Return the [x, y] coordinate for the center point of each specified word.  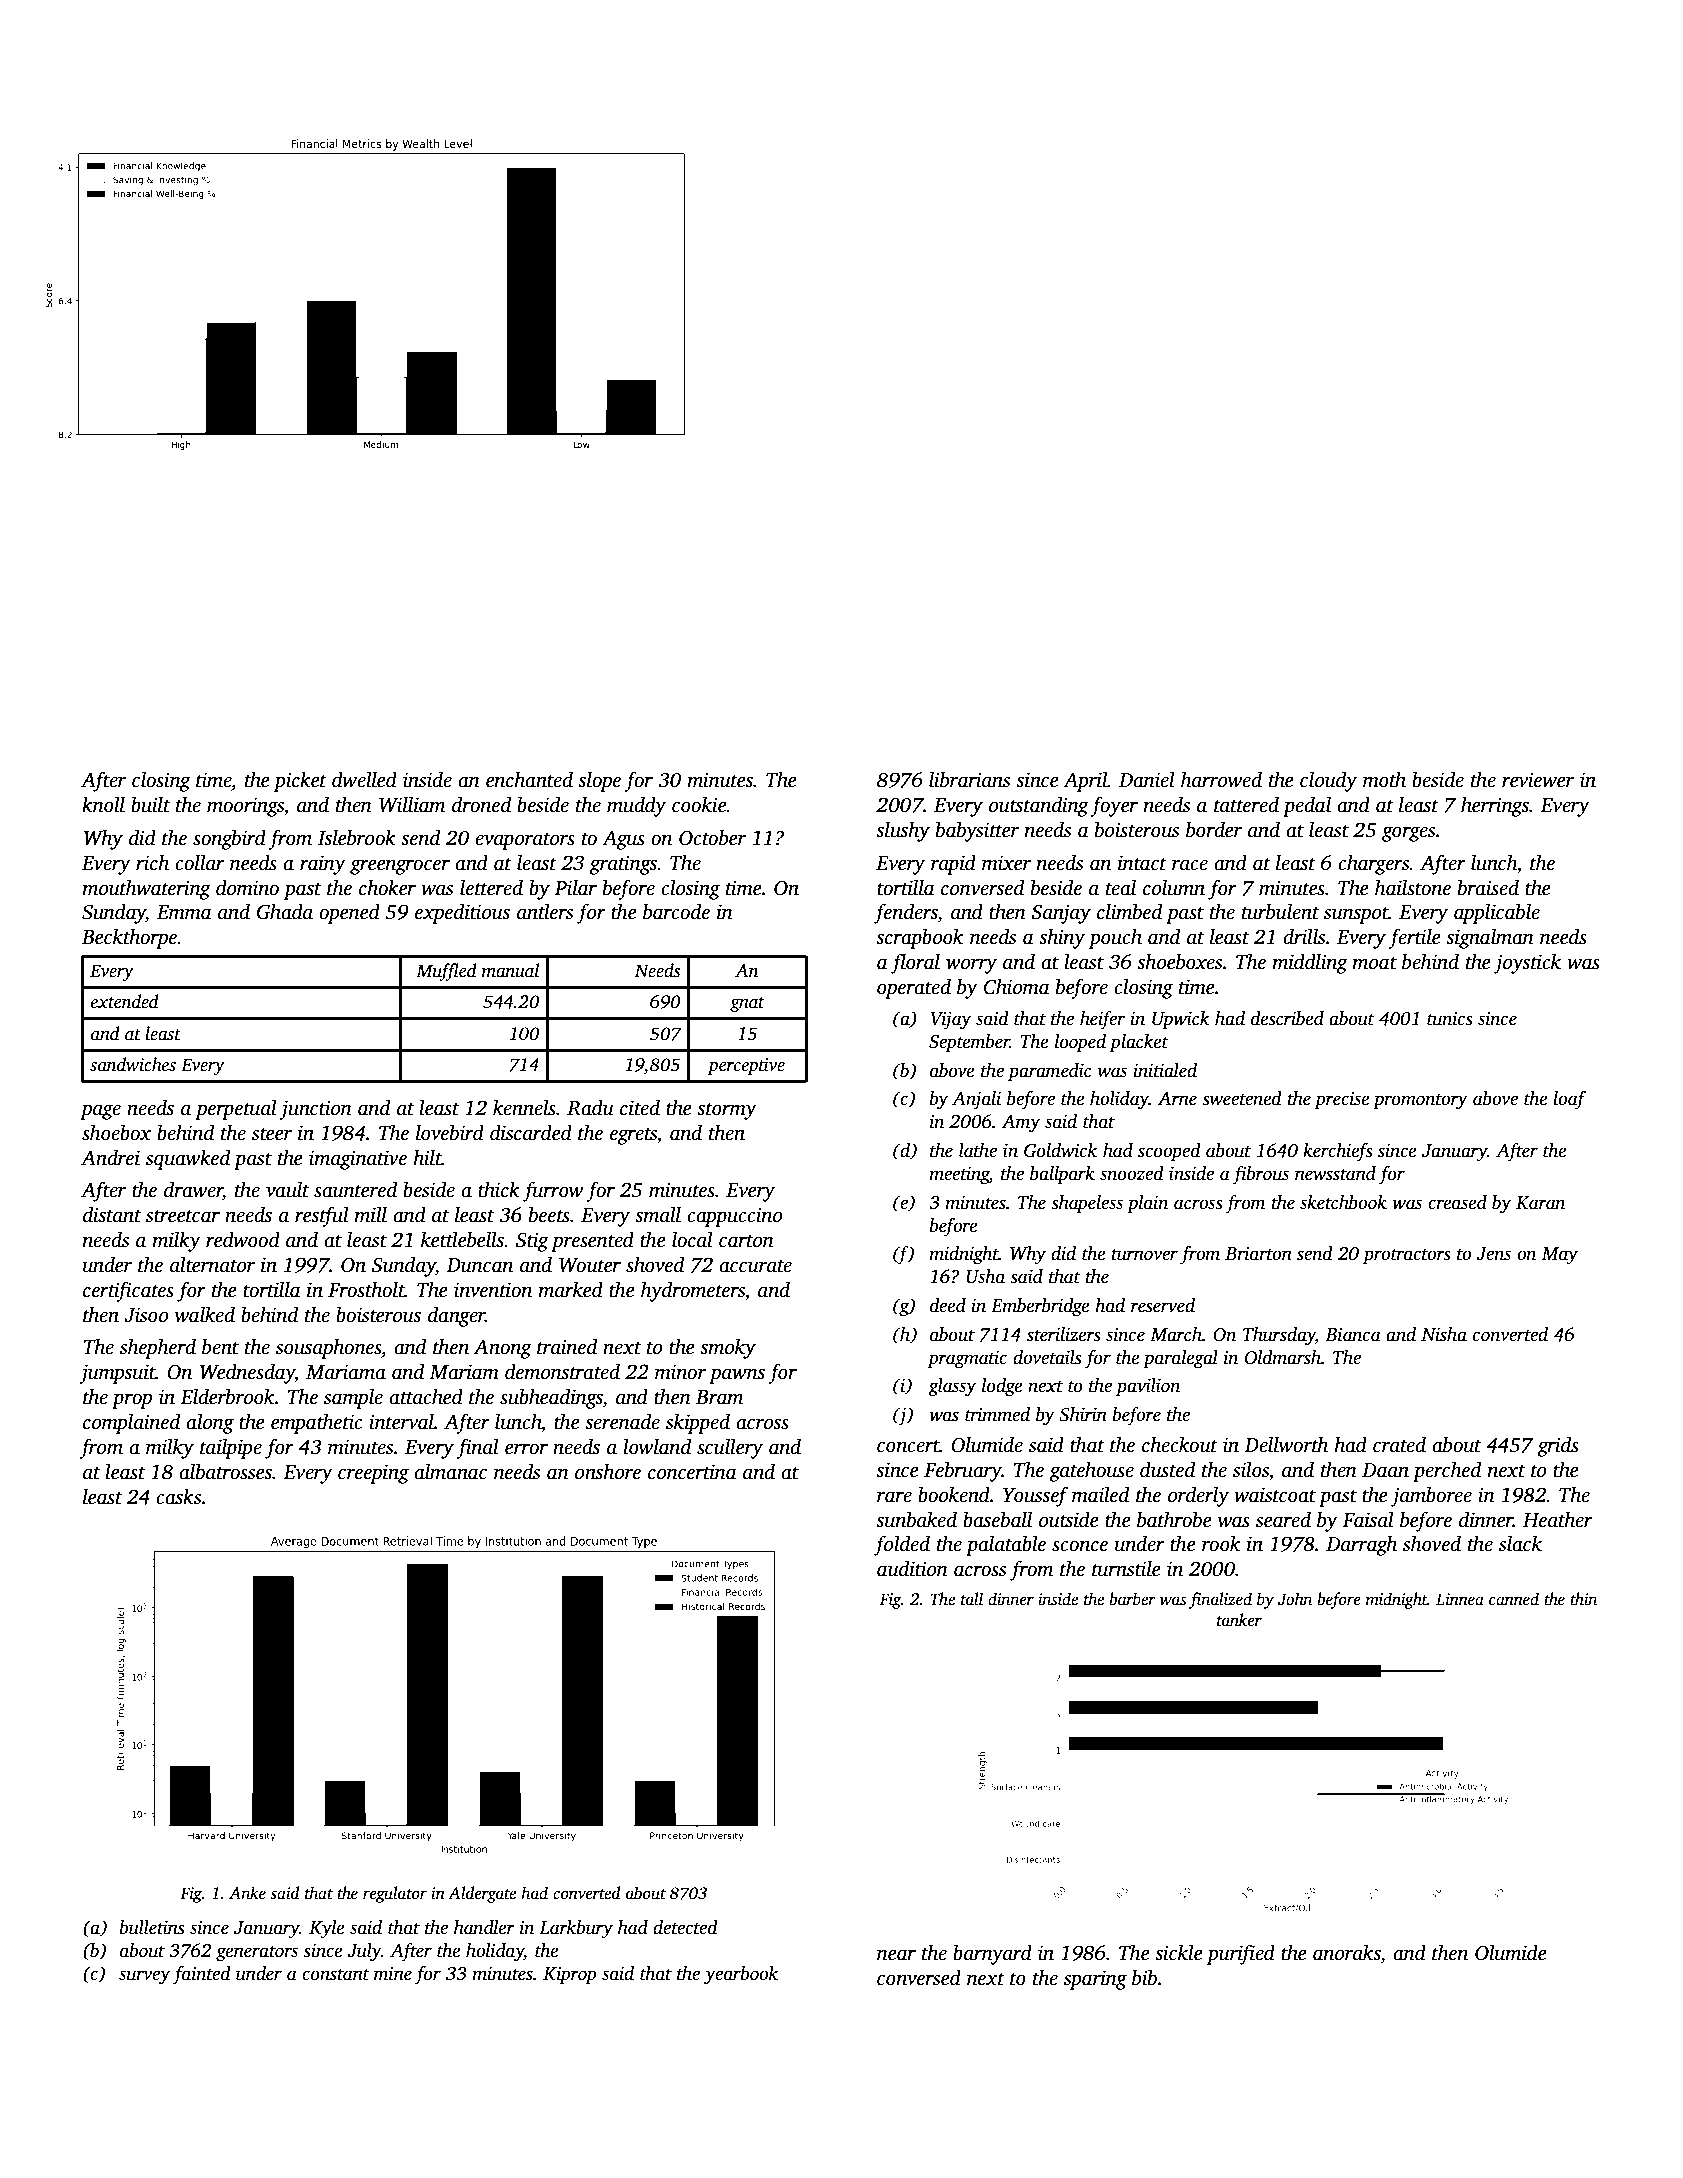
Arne [1177, 1099]
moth [1384, 779]
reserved [1163, 1305]
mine [393, 1974]
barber [1132, 1599]
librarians [969, 779]
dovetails [1047, 1357]
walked [205, 1314]
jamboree [1431, 1496]
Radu [590, 1107]
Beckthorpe [129, 938]
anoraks [1347, 1952]
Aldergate [482, 1894]
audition [912, 1568]
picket [300, 781]
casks [178, 1496]
